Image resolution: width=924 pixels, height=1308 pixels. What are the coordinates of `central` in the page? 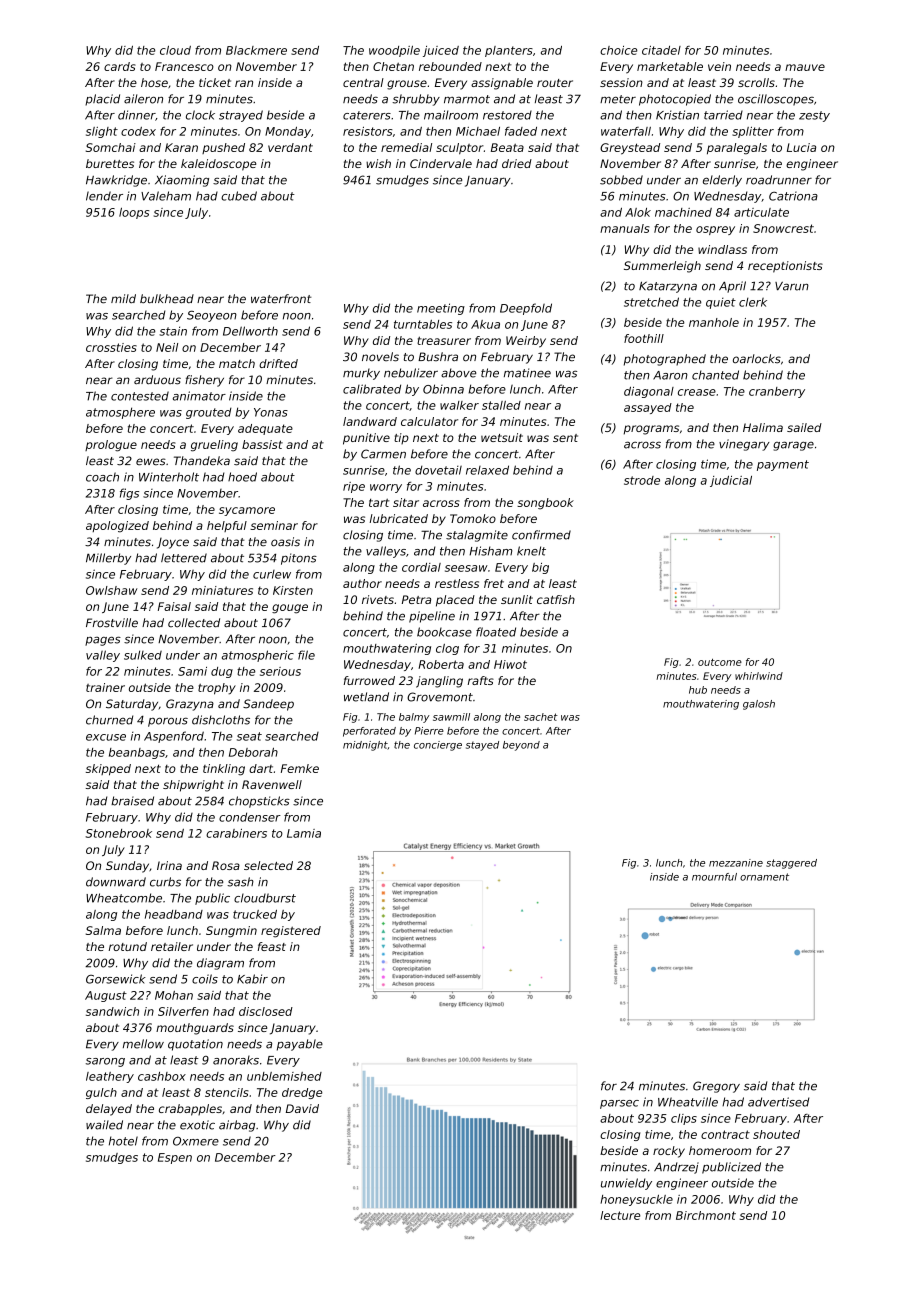 It's located at (363, 82).
